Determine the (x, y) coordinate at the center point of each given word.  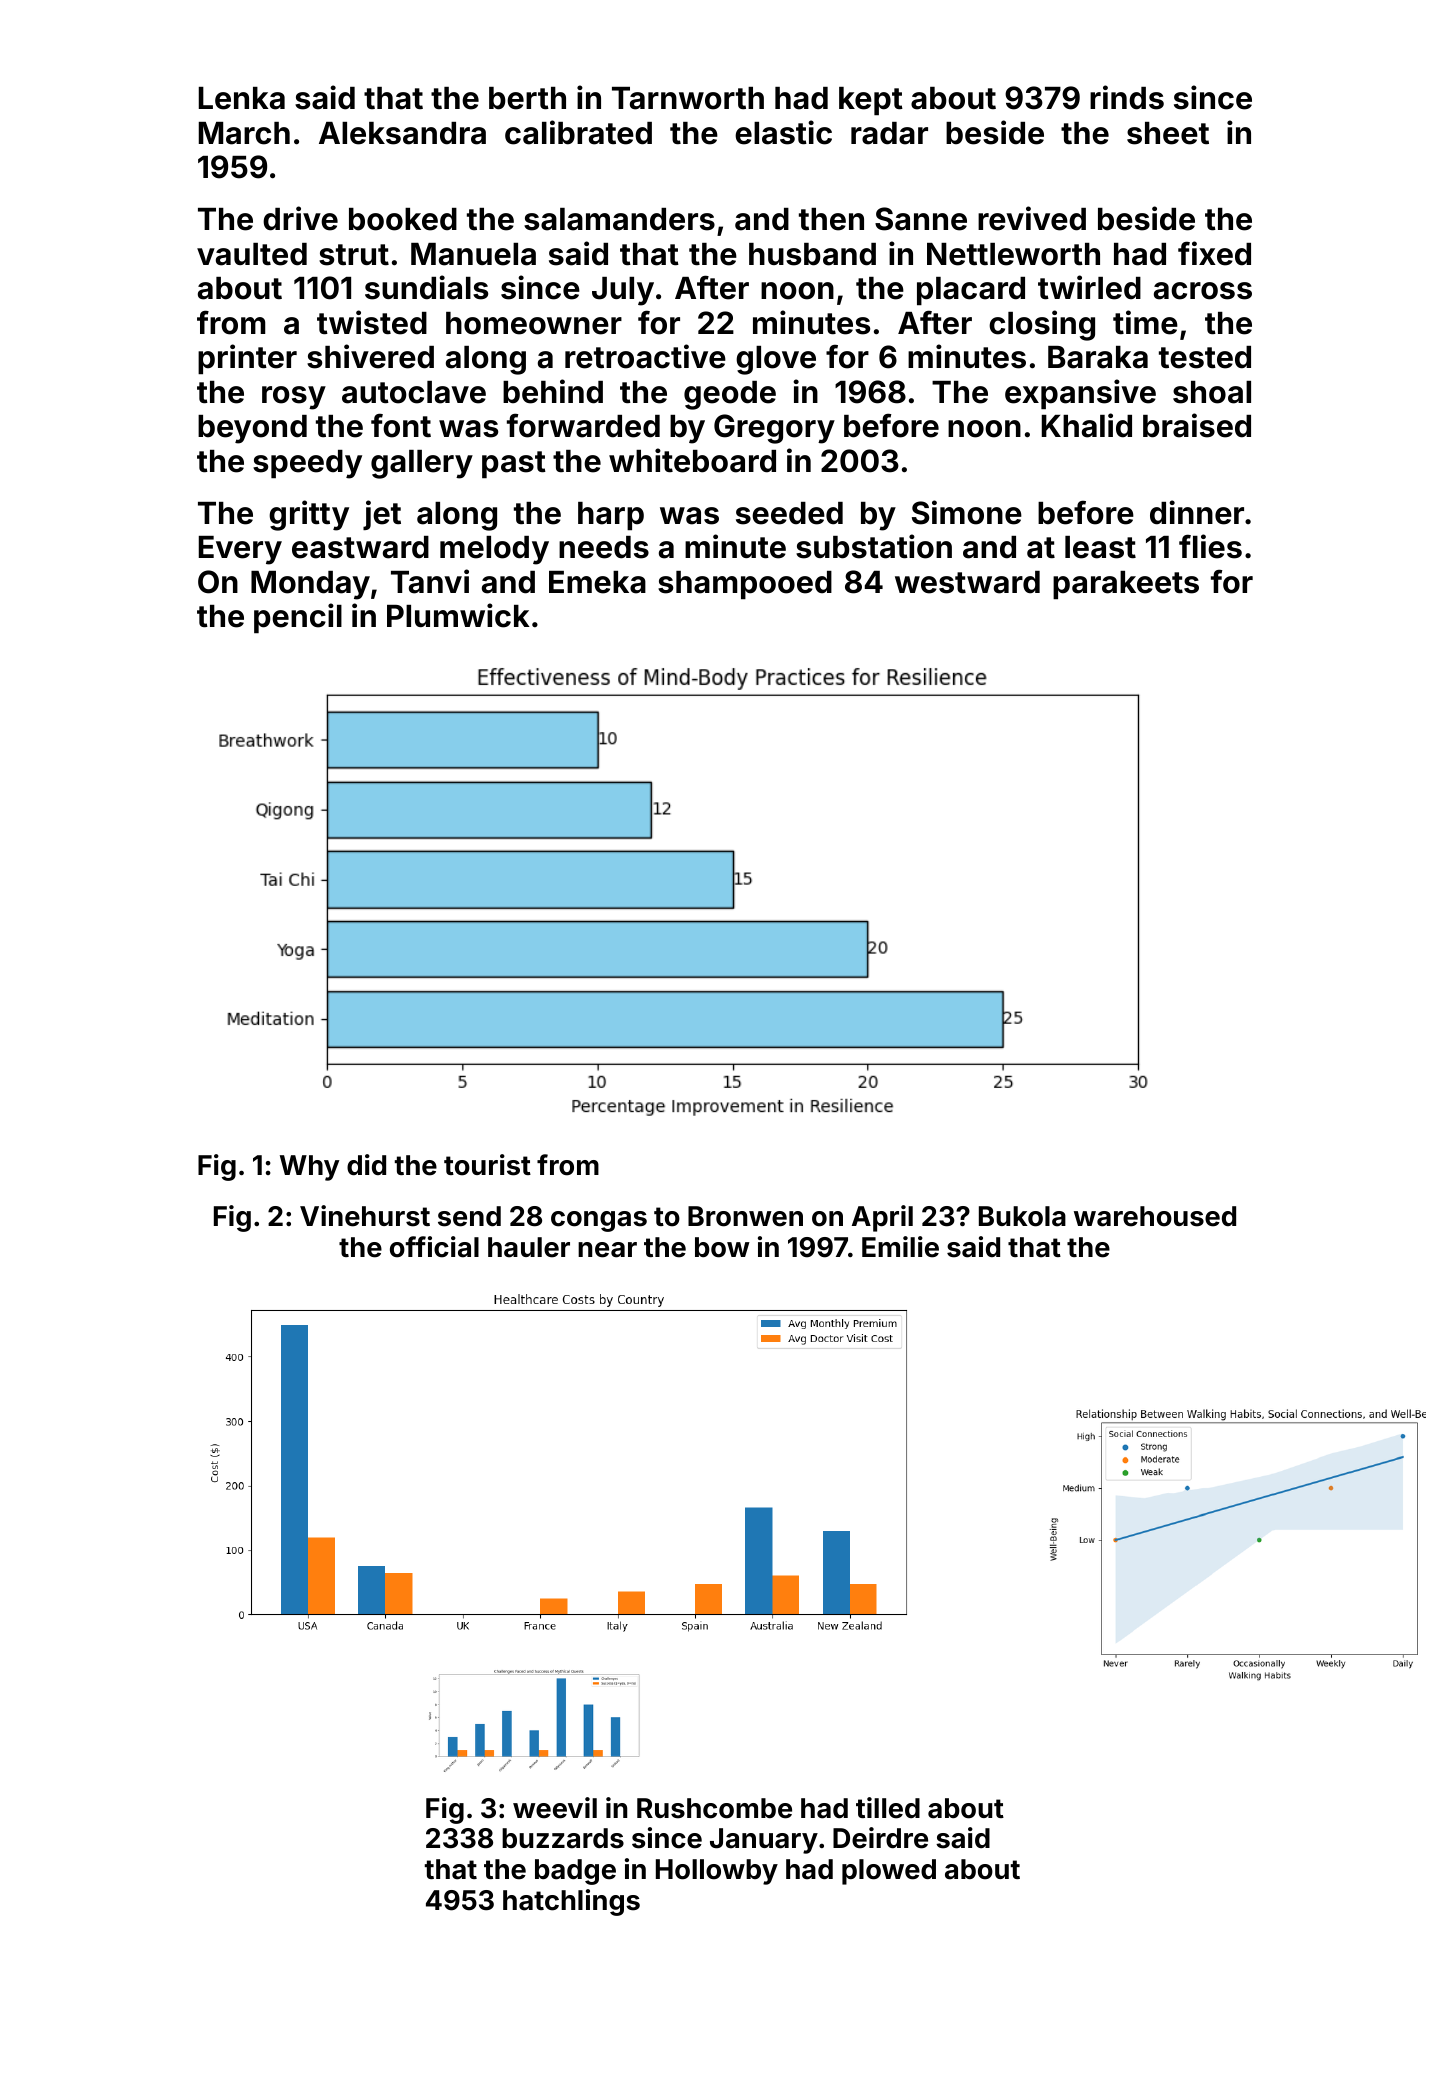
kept (871, 101)
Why (309, 1168)
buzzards (563, 1838)
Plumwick (458, 615)
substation (874, 546)
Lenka (242, 98)
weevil (555, 1808)
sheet (1168, 133)
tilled (888, 1808)
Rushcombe (714, 1808)
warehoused (1155, 1216)
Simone (967, 512)
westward (967, 582)
